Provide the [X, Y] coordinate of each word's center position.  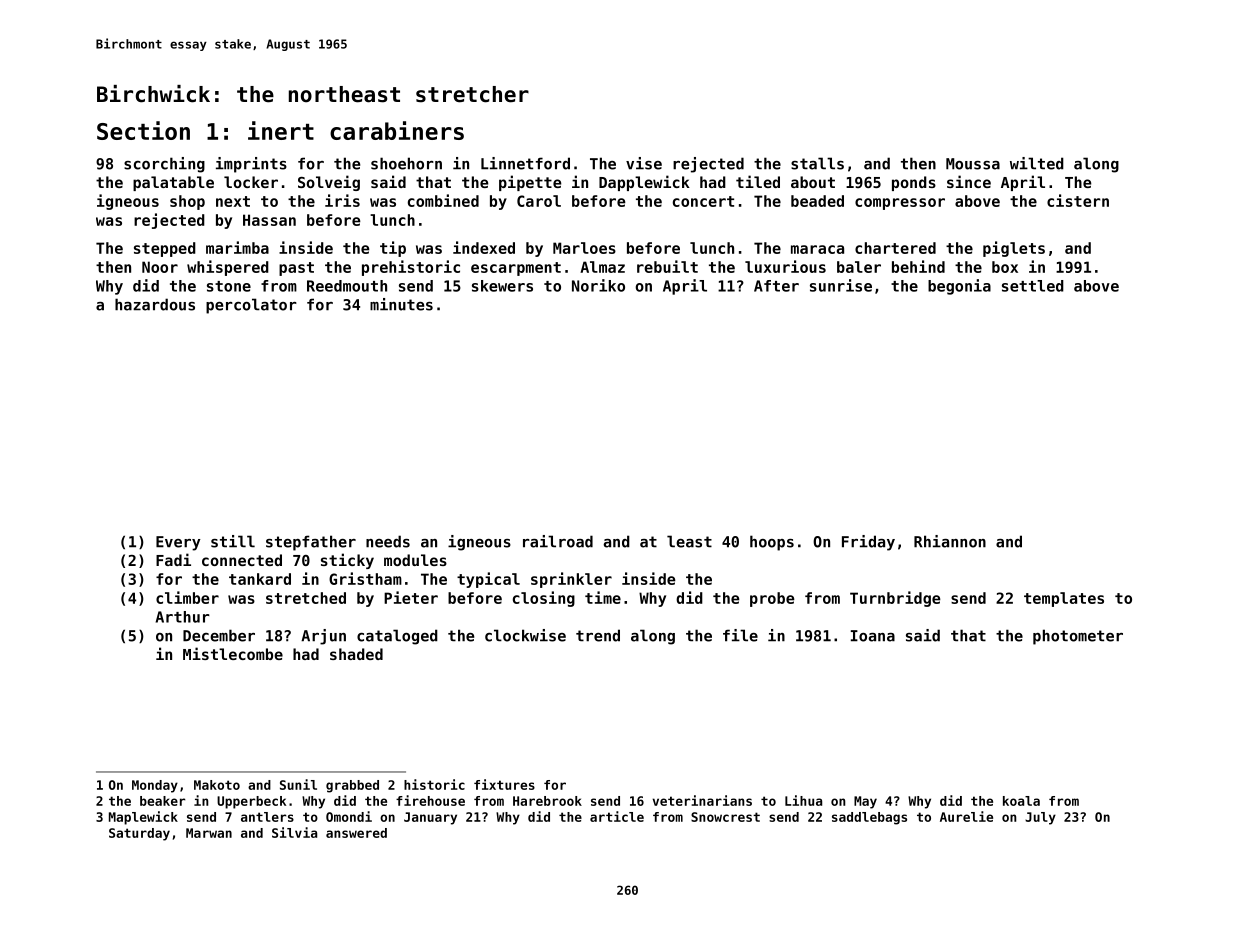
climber [187, 597]
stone [229, 286]
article [617, 816]
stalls [817, 163]
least [689, 541]
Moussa [973, 164]
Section [143, 130]
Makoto [217, 785]
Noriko [598, 285]
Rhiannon [950, 541]
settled [1033, 286]
